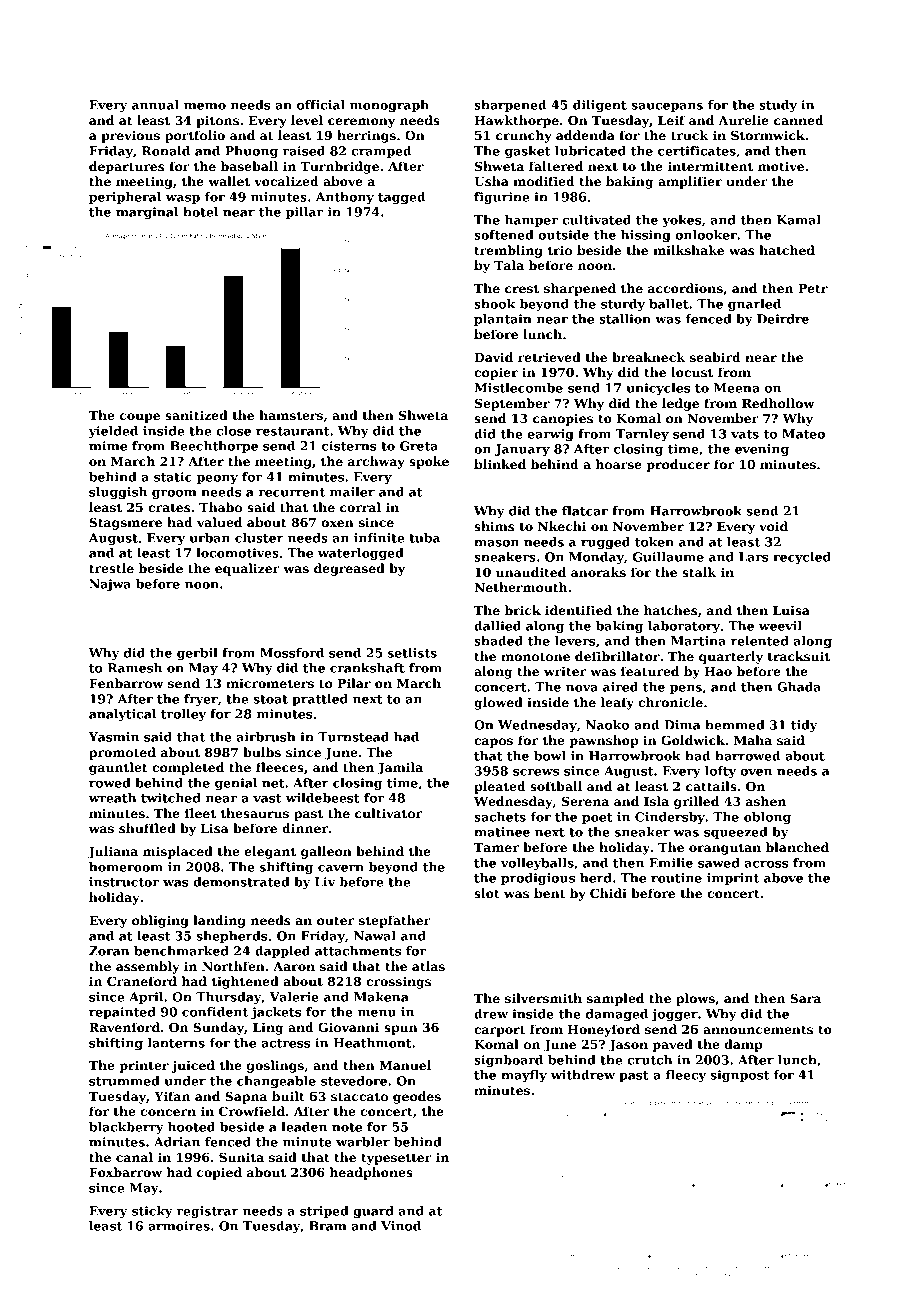 This image has width=924, height=1308. Describe the element at coordinates (209, 538) in the image. I see `urban` at that location.
